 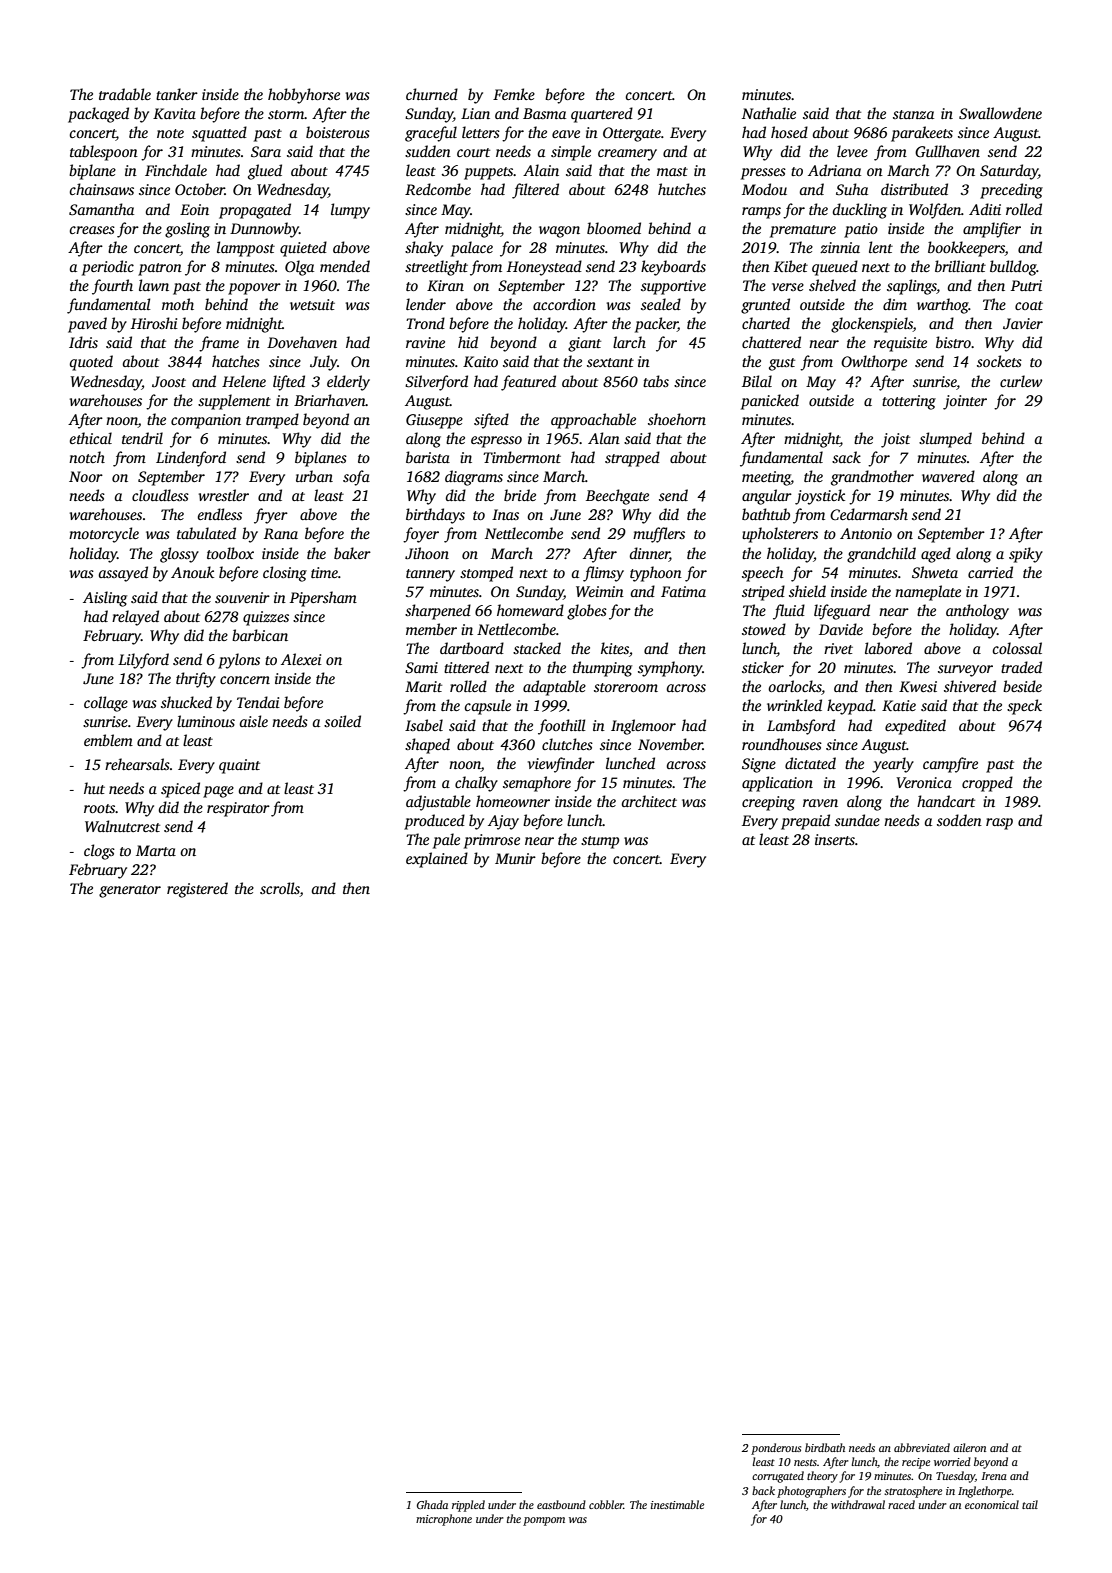 I want to click on inserts, so click(x=835, y=839).
